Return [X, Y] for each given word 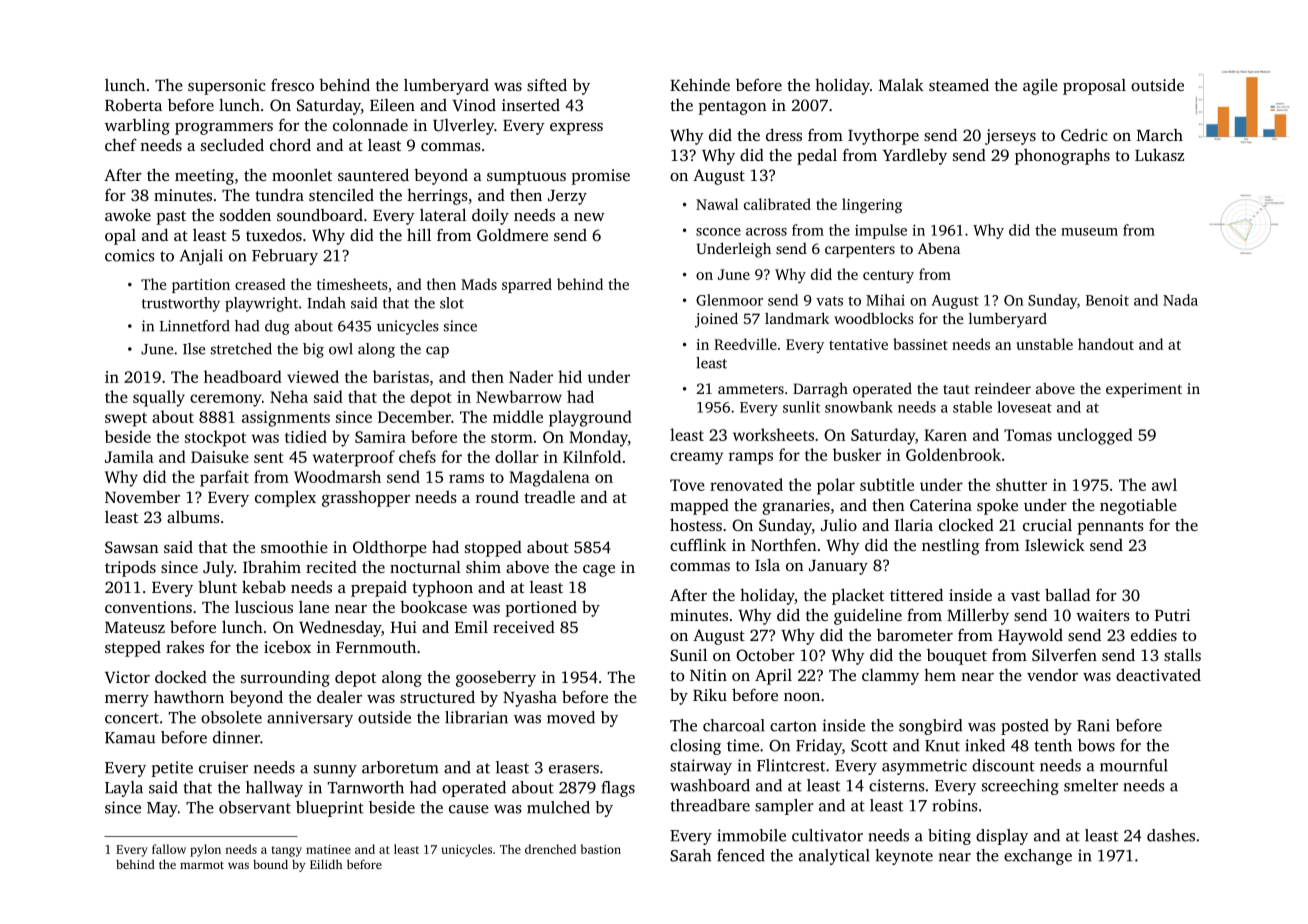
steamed [959, 84]
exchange [1038, 857]
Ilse [194, 349]
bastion [601, 849]
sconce [718, 232]
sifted [547, 84]
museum [1089, 232]
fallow [169, 849]
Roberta [133, 105]
